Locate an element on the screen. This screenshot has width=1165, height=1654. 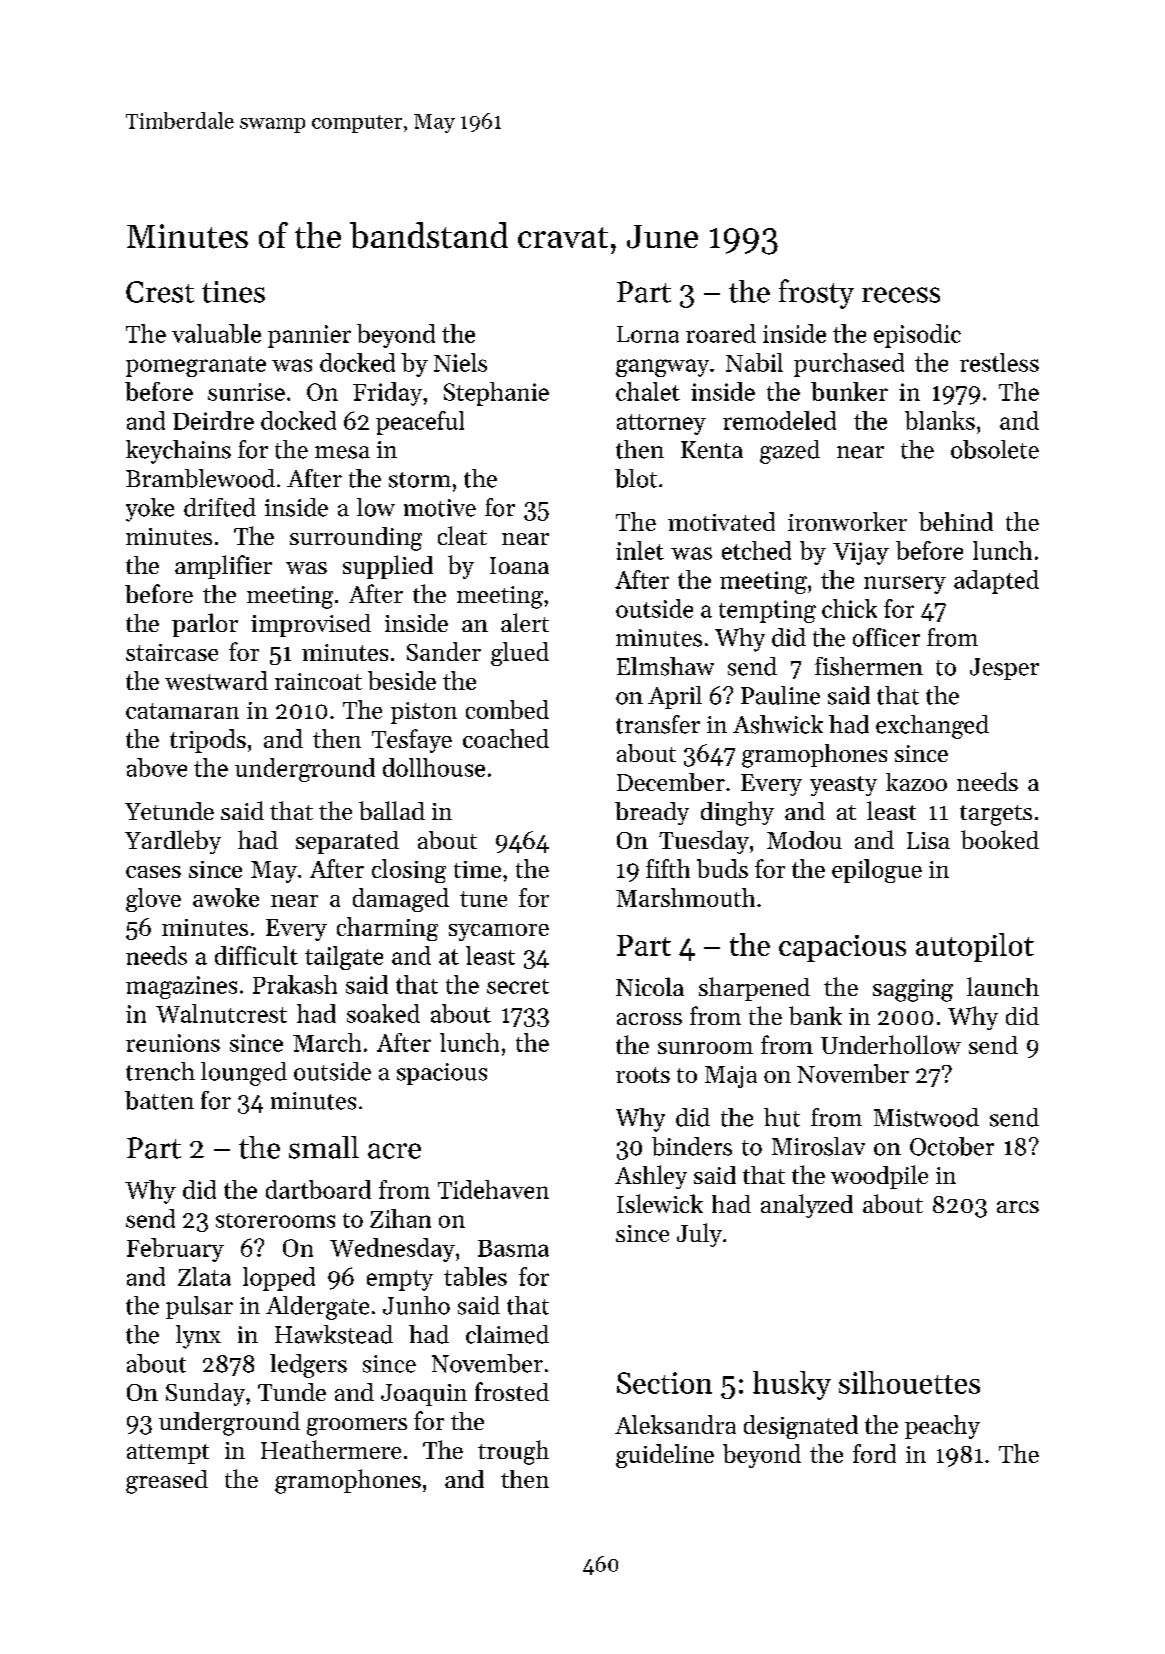
Underhollow is located at coordinates (891, 1044).
